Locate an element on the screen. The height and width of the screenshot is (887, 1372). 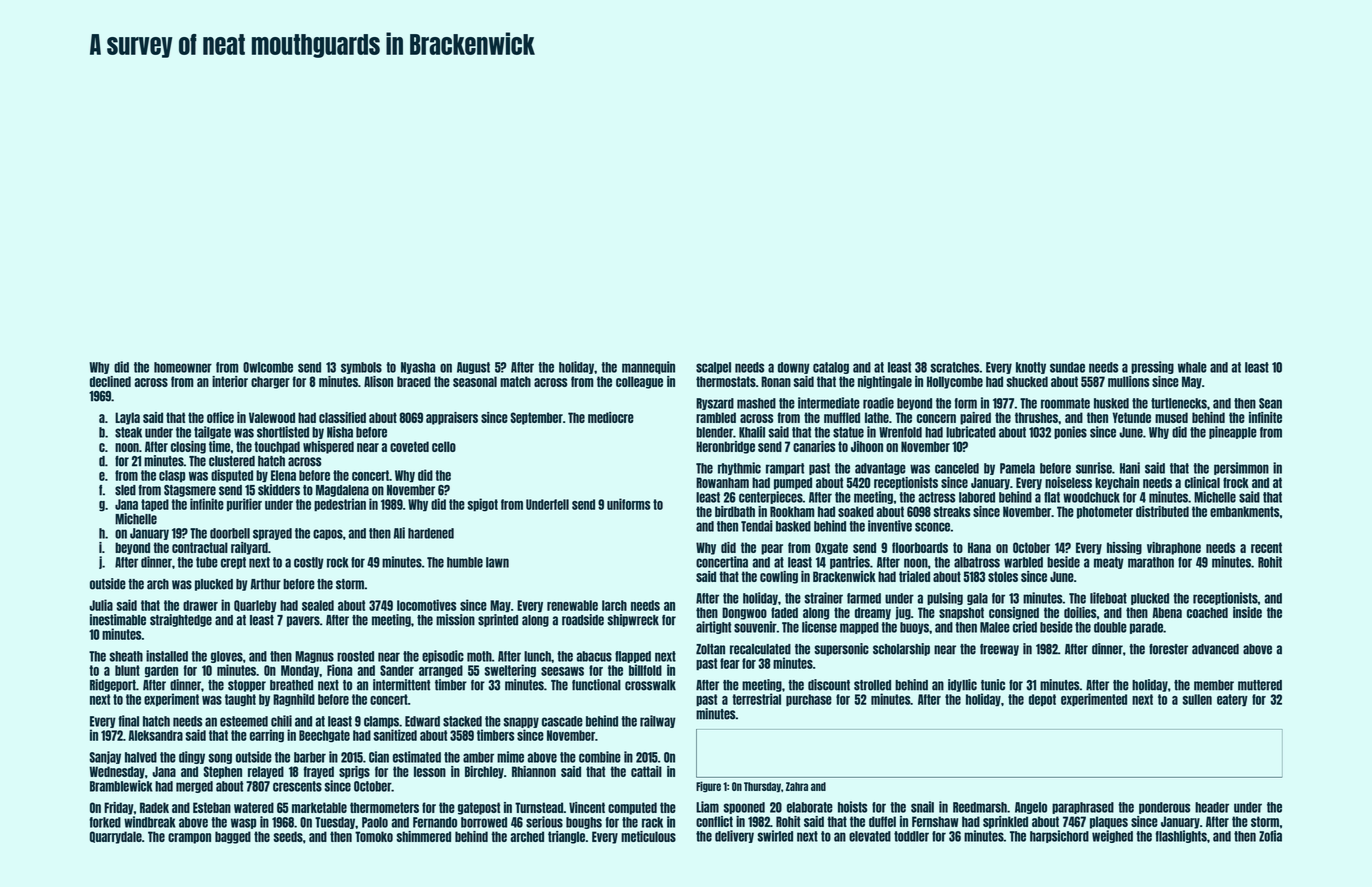
seeds is located at coordinates (288, 836).
